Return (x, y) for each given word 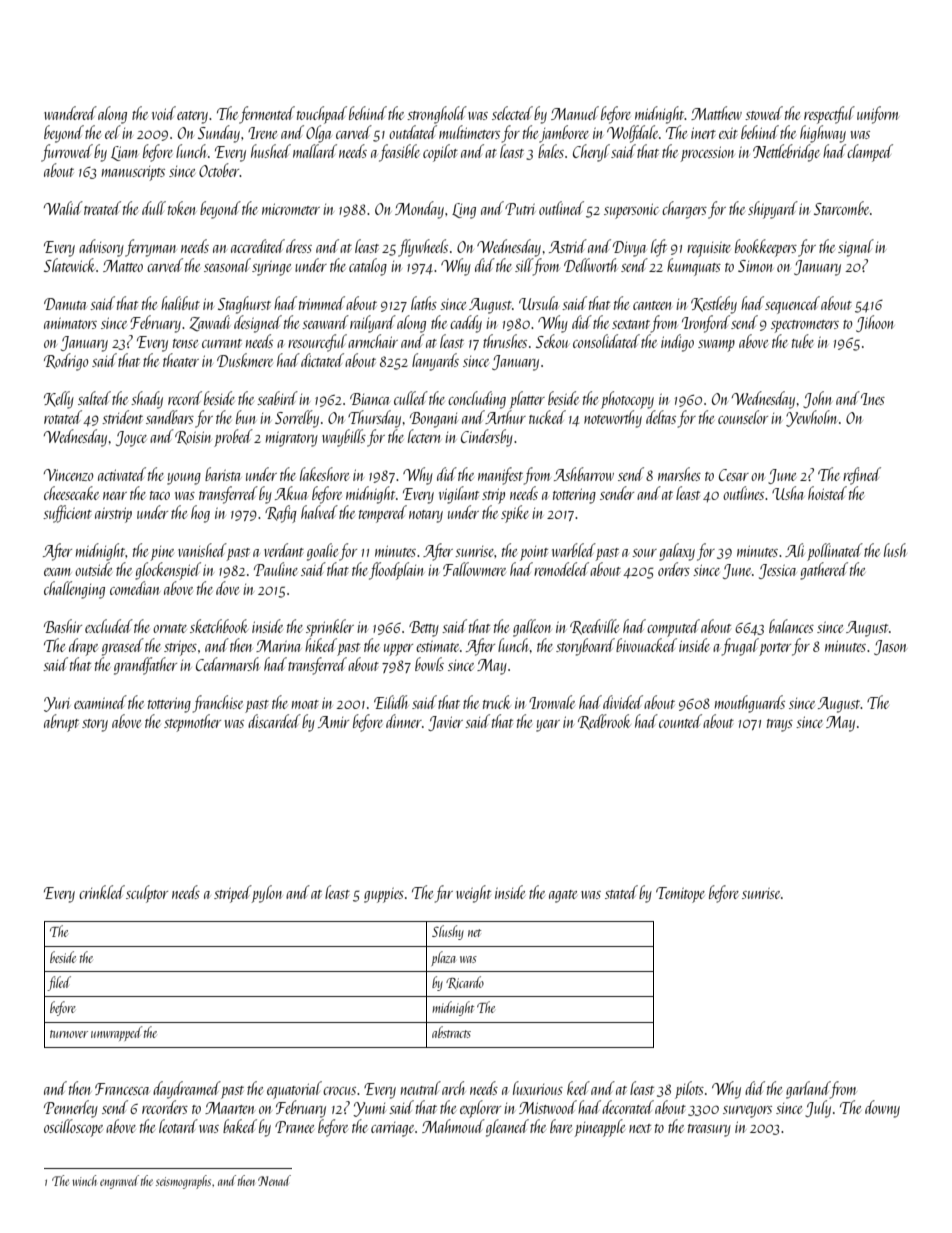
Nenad (274, 1180)
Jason (890, 647)
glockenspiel (168, 571)
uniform (878, 115)
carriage (392, 1129)
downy (882, 1109)
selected (512, 113)
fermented (267, 115)
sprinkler (330, 628)
